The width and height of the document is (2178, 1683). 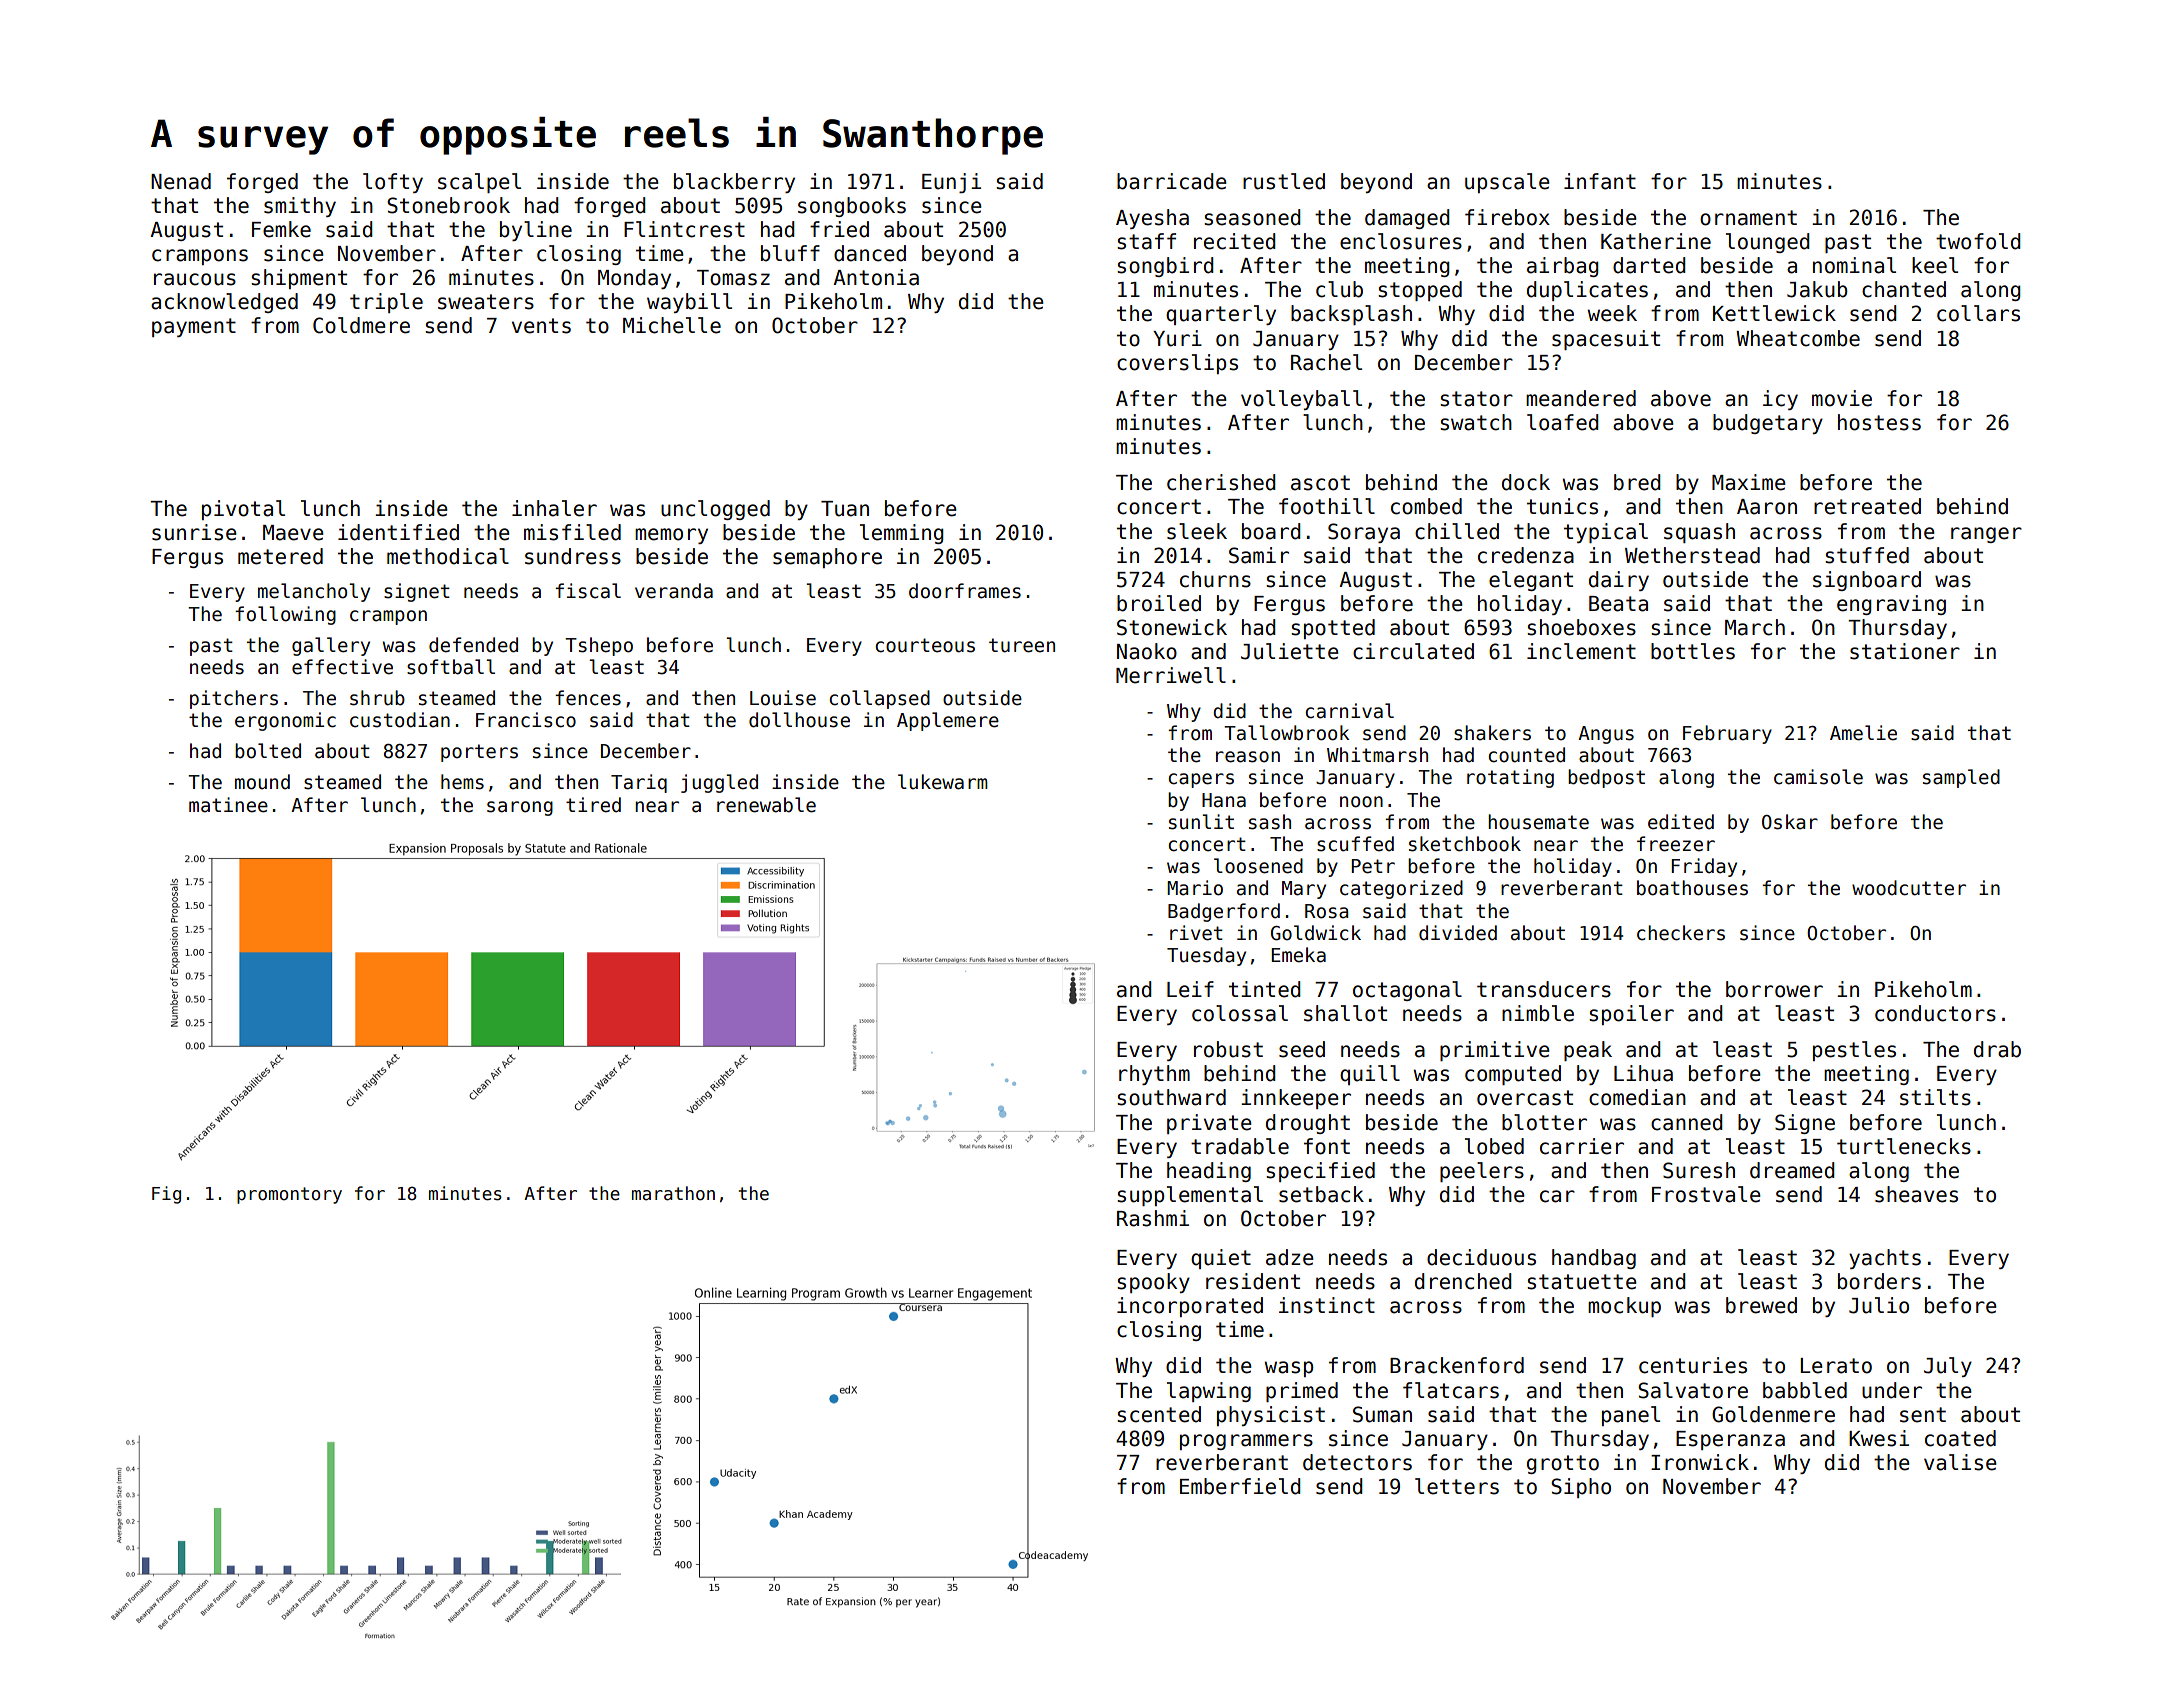 What do you see at coordinates (1177, 364) in the document?
I see `coverslips` at bounding box center [1177, 364].
